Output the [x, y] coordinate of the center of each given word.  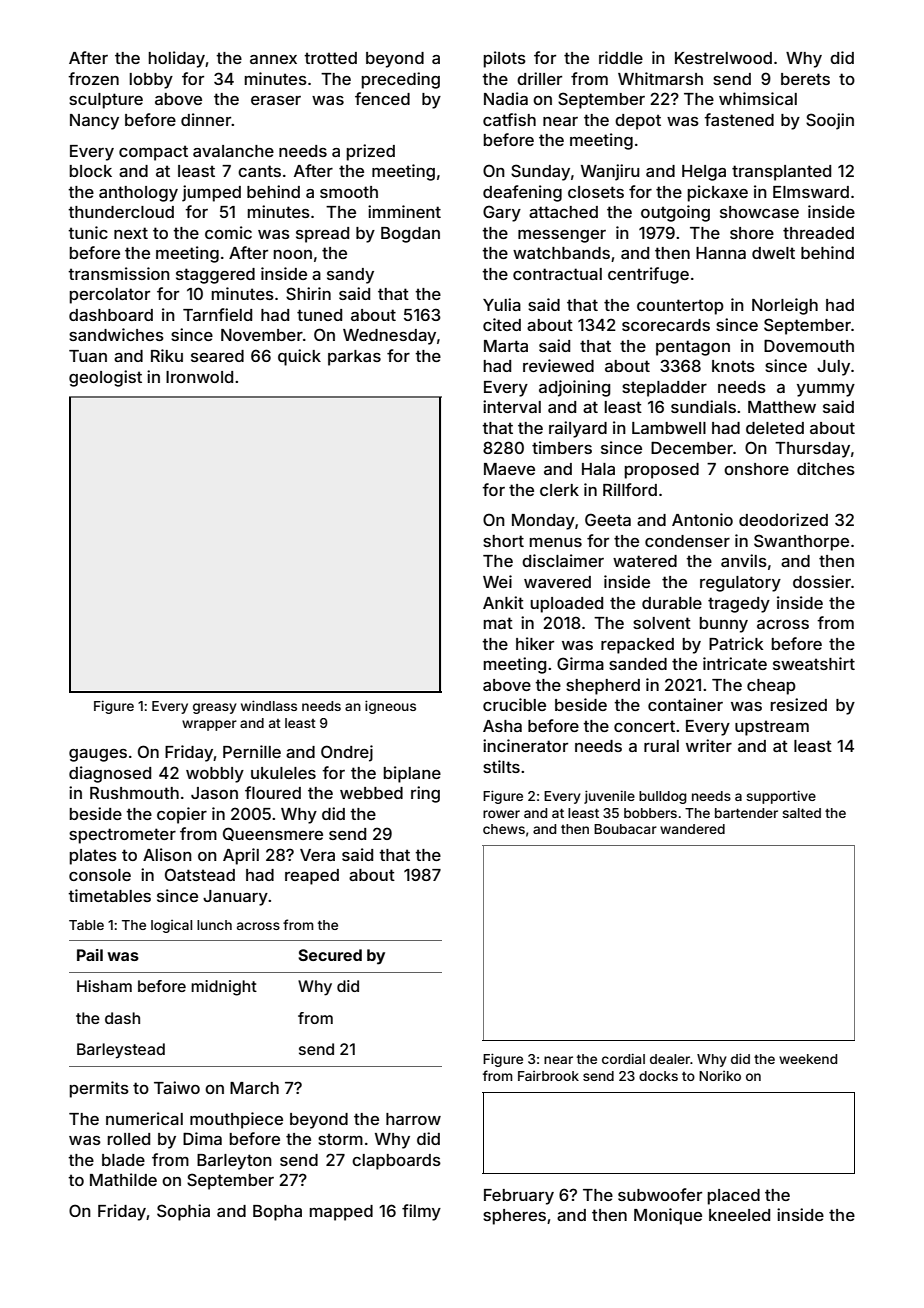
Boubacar [625, 829]
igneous [390, 707]
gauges [98, 755]
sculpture [106, 101]
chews [504, 829]
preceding [401, 80]
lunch [214, 925]
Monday [543, 522]
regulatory [740, 584]
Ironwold [199, 377]
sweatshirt [814, 663]
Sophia [183, 1212]
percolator [110, 296]
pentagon [693, 348]
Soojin [830, 121]
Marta [506, 346]
